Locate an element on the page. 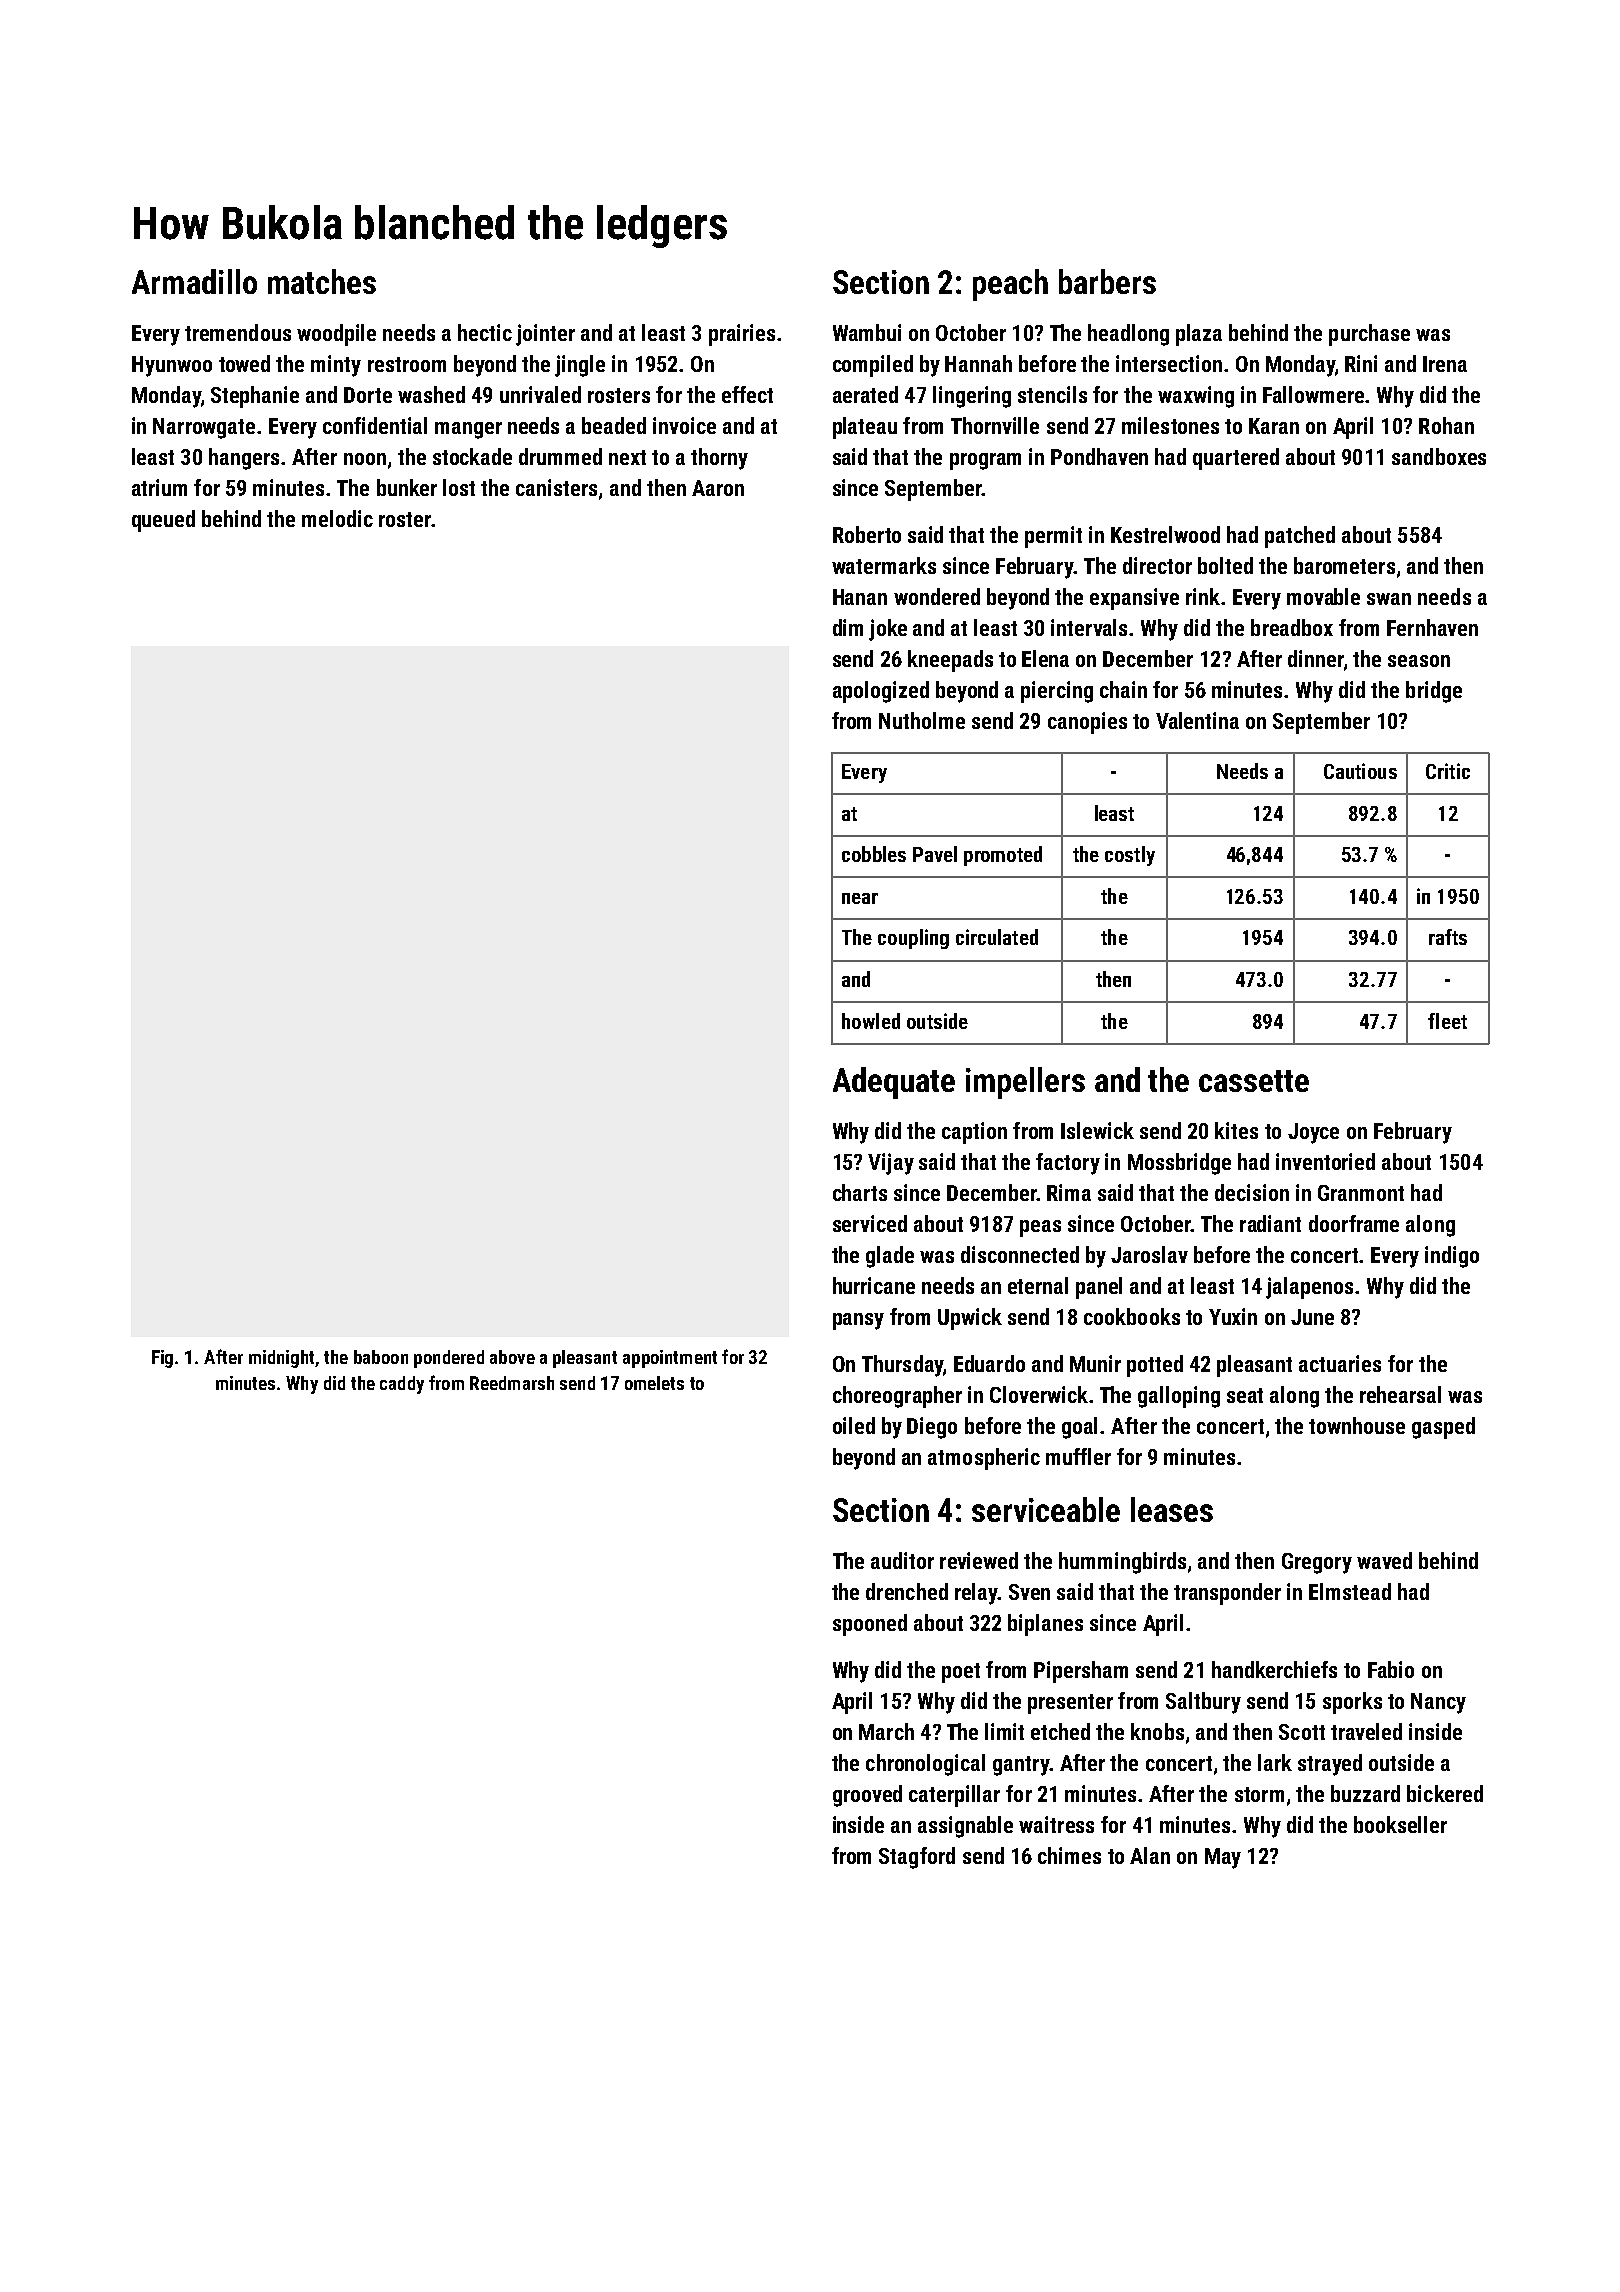 Image resolution: width=1620 pixels, height=2292 pixels. permit is located at coordinates (1053, 537).
